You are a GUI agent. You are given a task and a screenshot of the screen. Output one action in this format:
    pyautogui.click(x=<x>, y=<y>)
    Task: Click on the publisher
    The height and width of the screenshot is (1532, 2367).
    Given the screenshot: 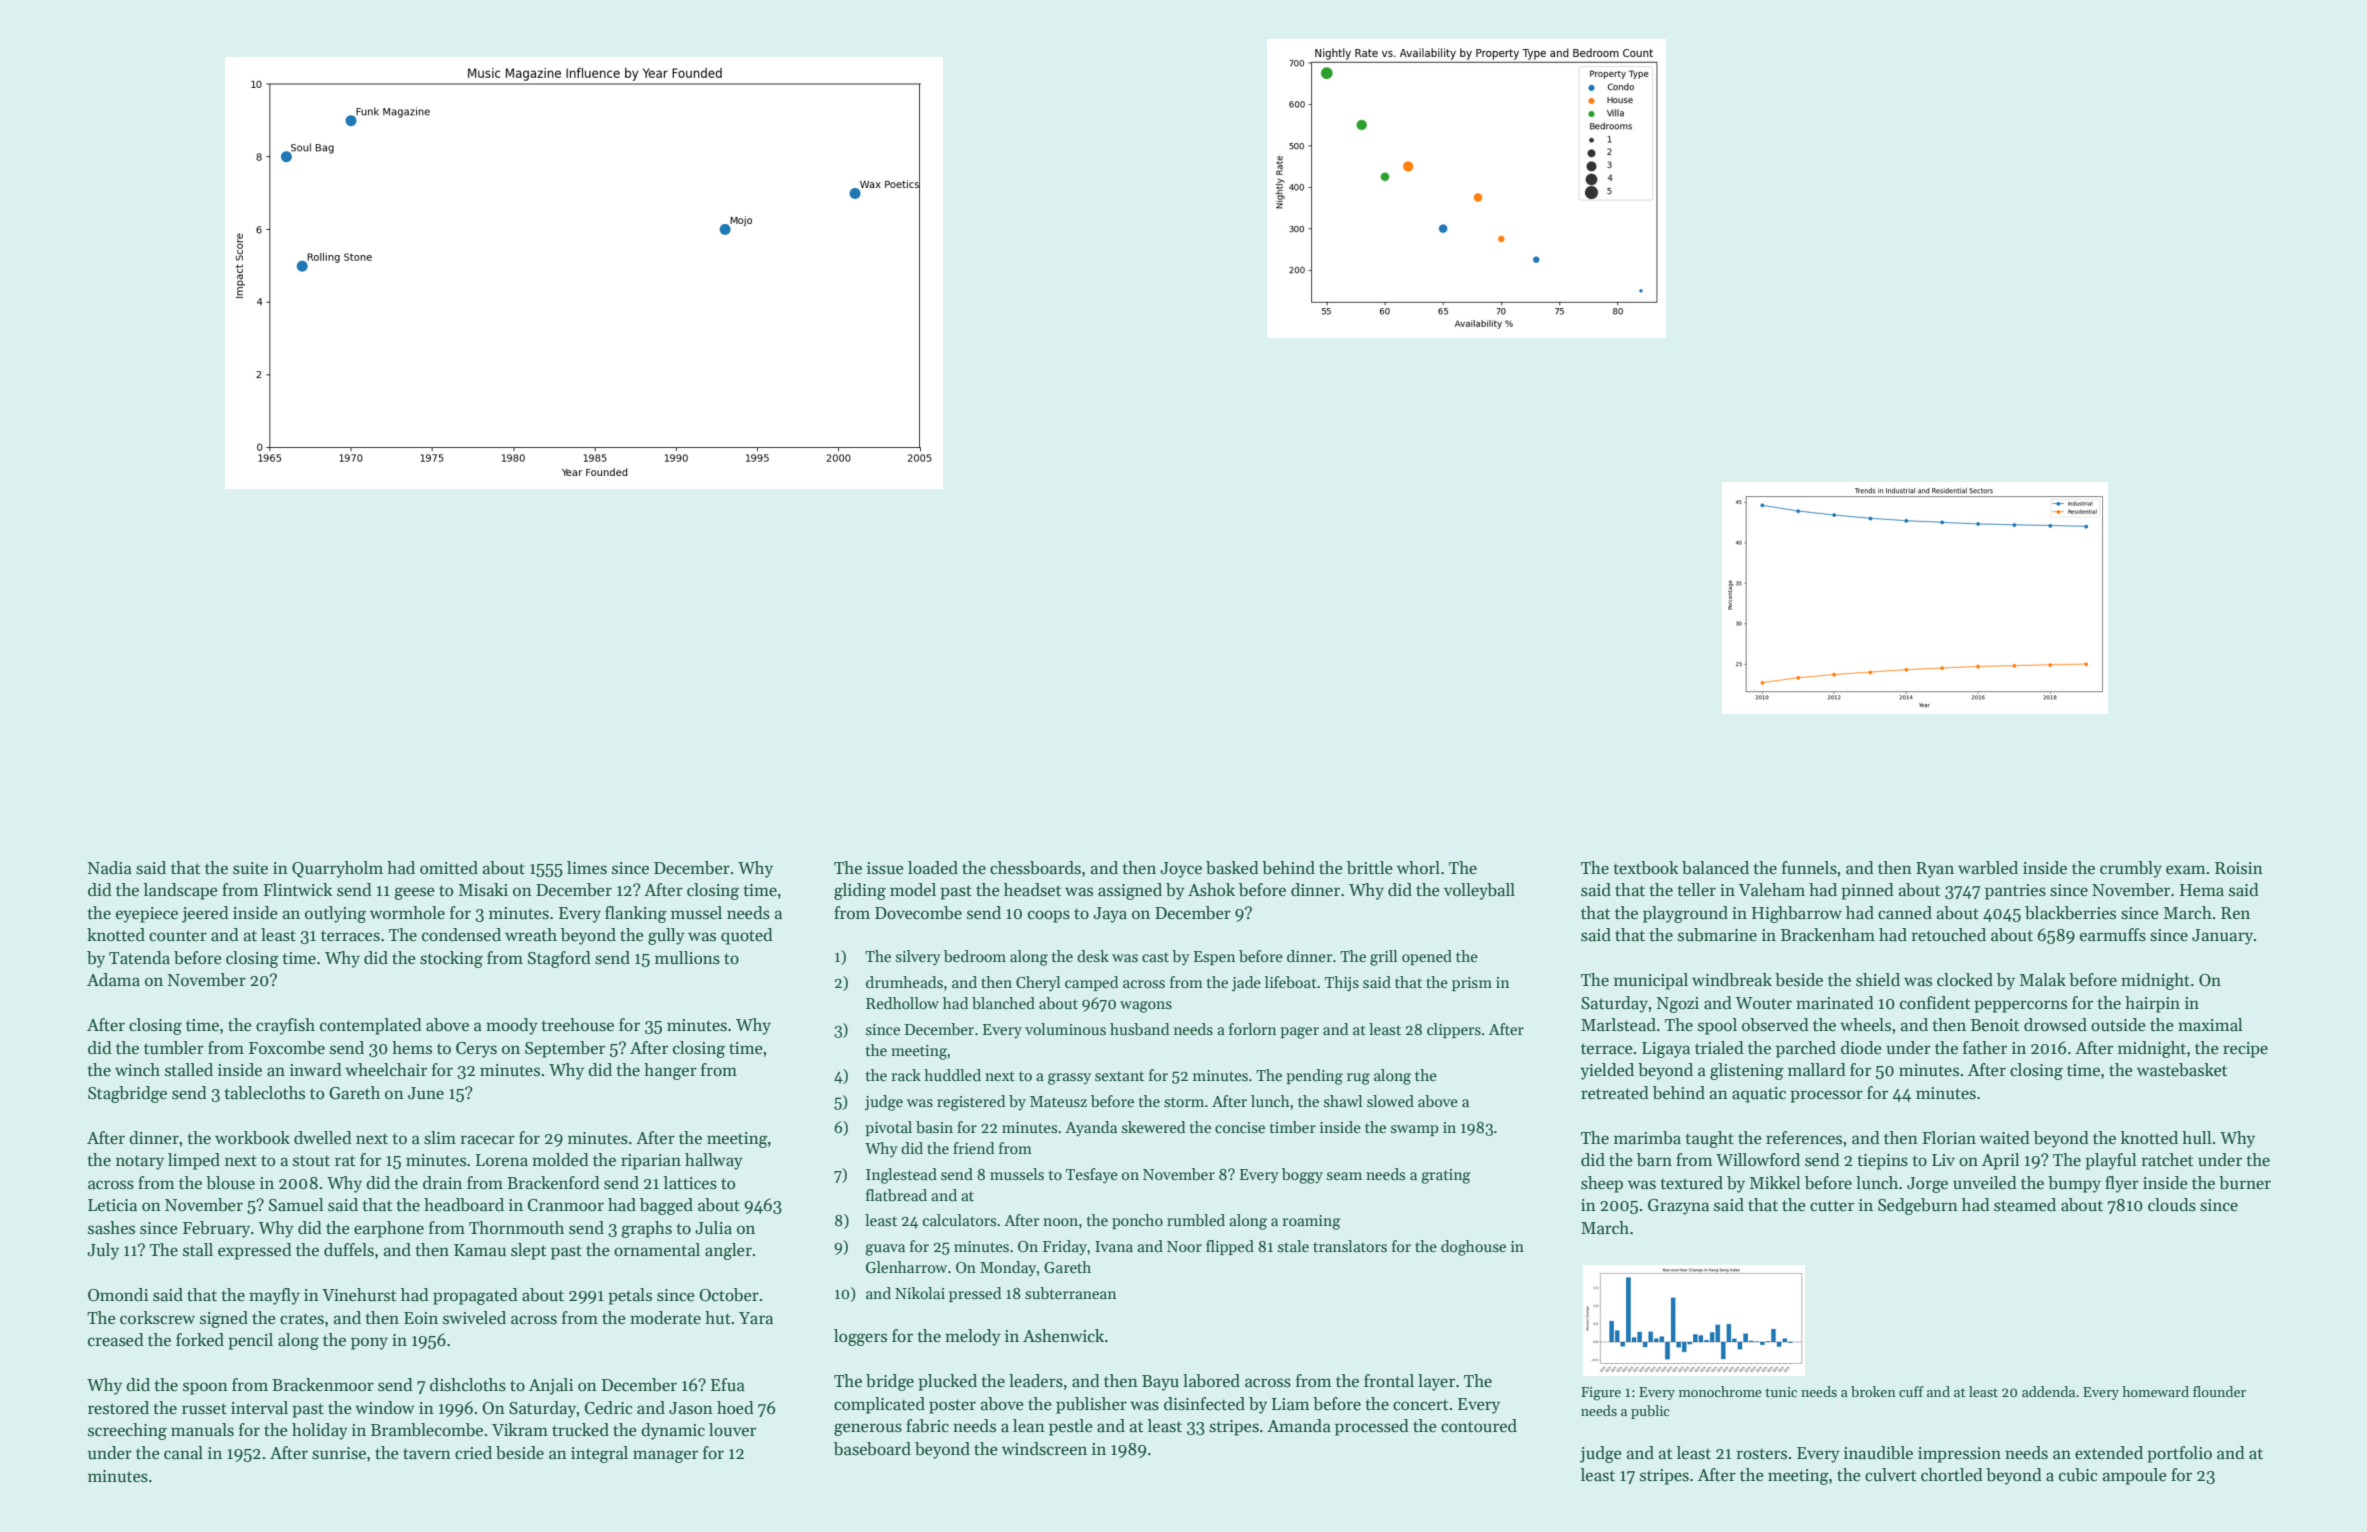 What is the action you would take?
    pyautogui.click(x=1091, y=1405)
